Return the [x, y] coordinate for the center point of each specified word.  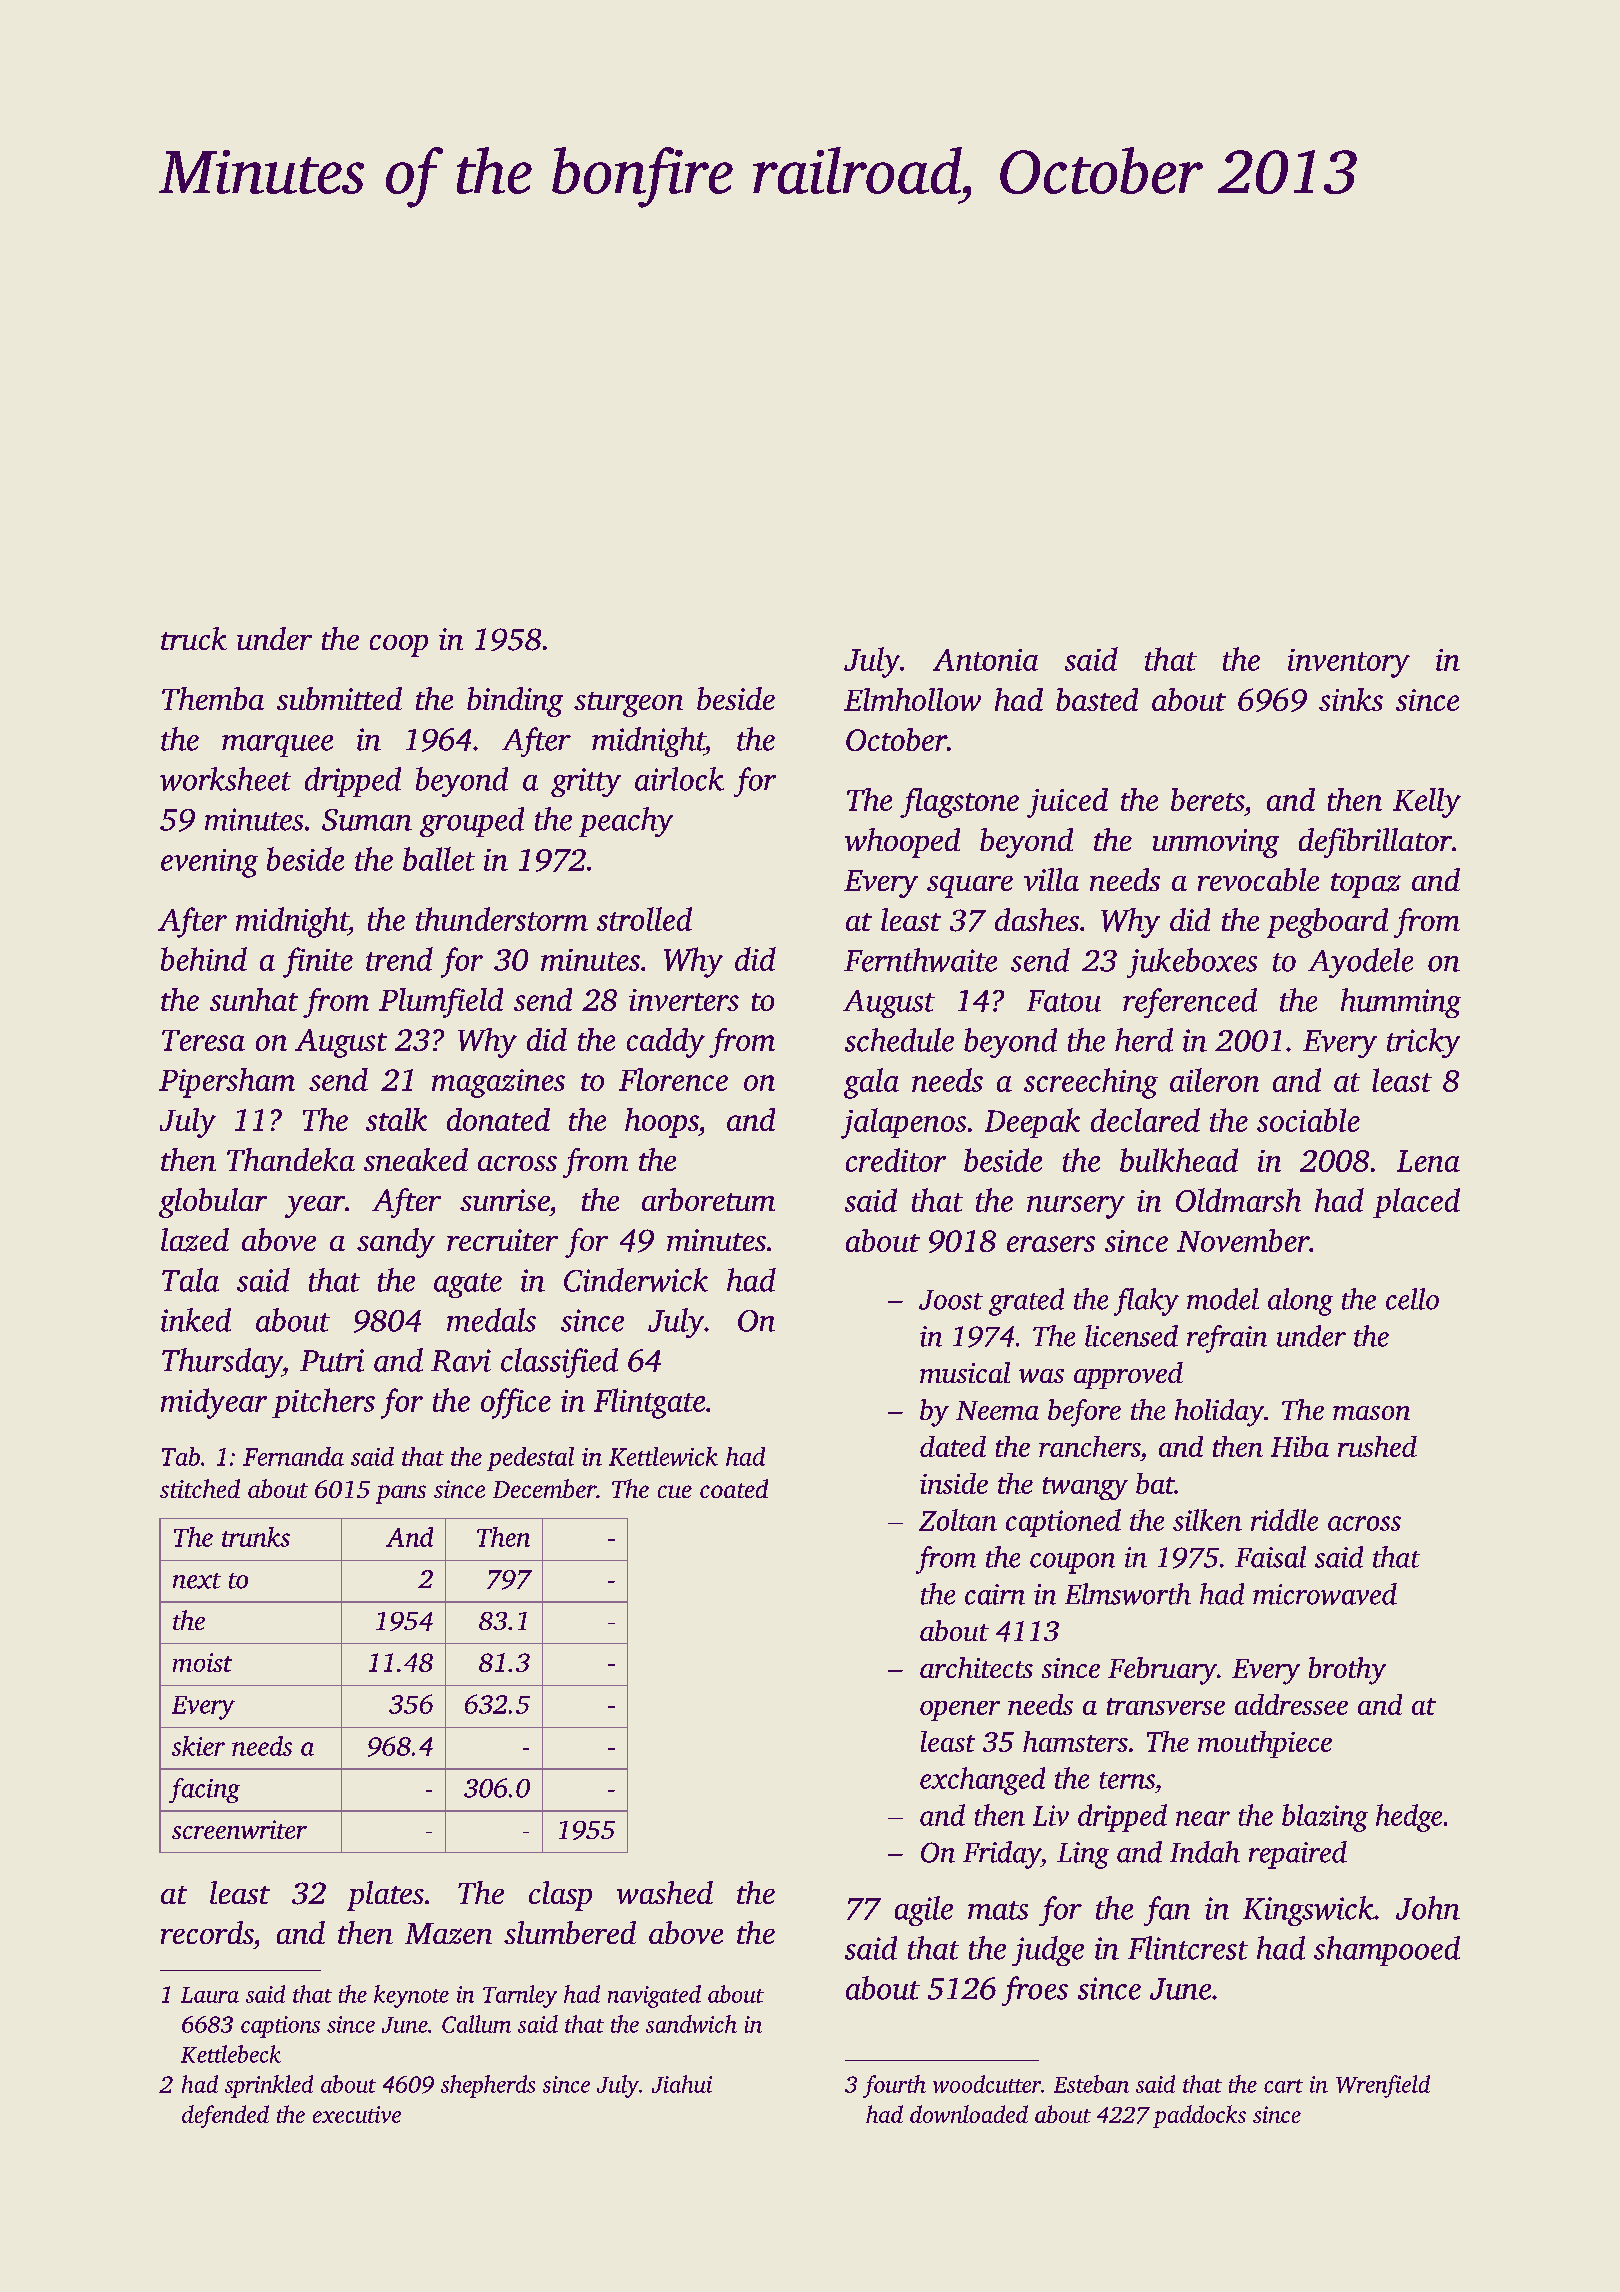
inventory [1349, 663]
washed [665, 1892]
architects [976, 1667]
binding [515, 702]
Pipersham [227, 1083]
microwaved [1325, 1594]
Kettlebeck [231, 2054]
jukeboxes [1192, 963]
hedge [1409, 1818]
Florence [673, 1079]
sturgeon [628, 704]
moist [202, 1662]
